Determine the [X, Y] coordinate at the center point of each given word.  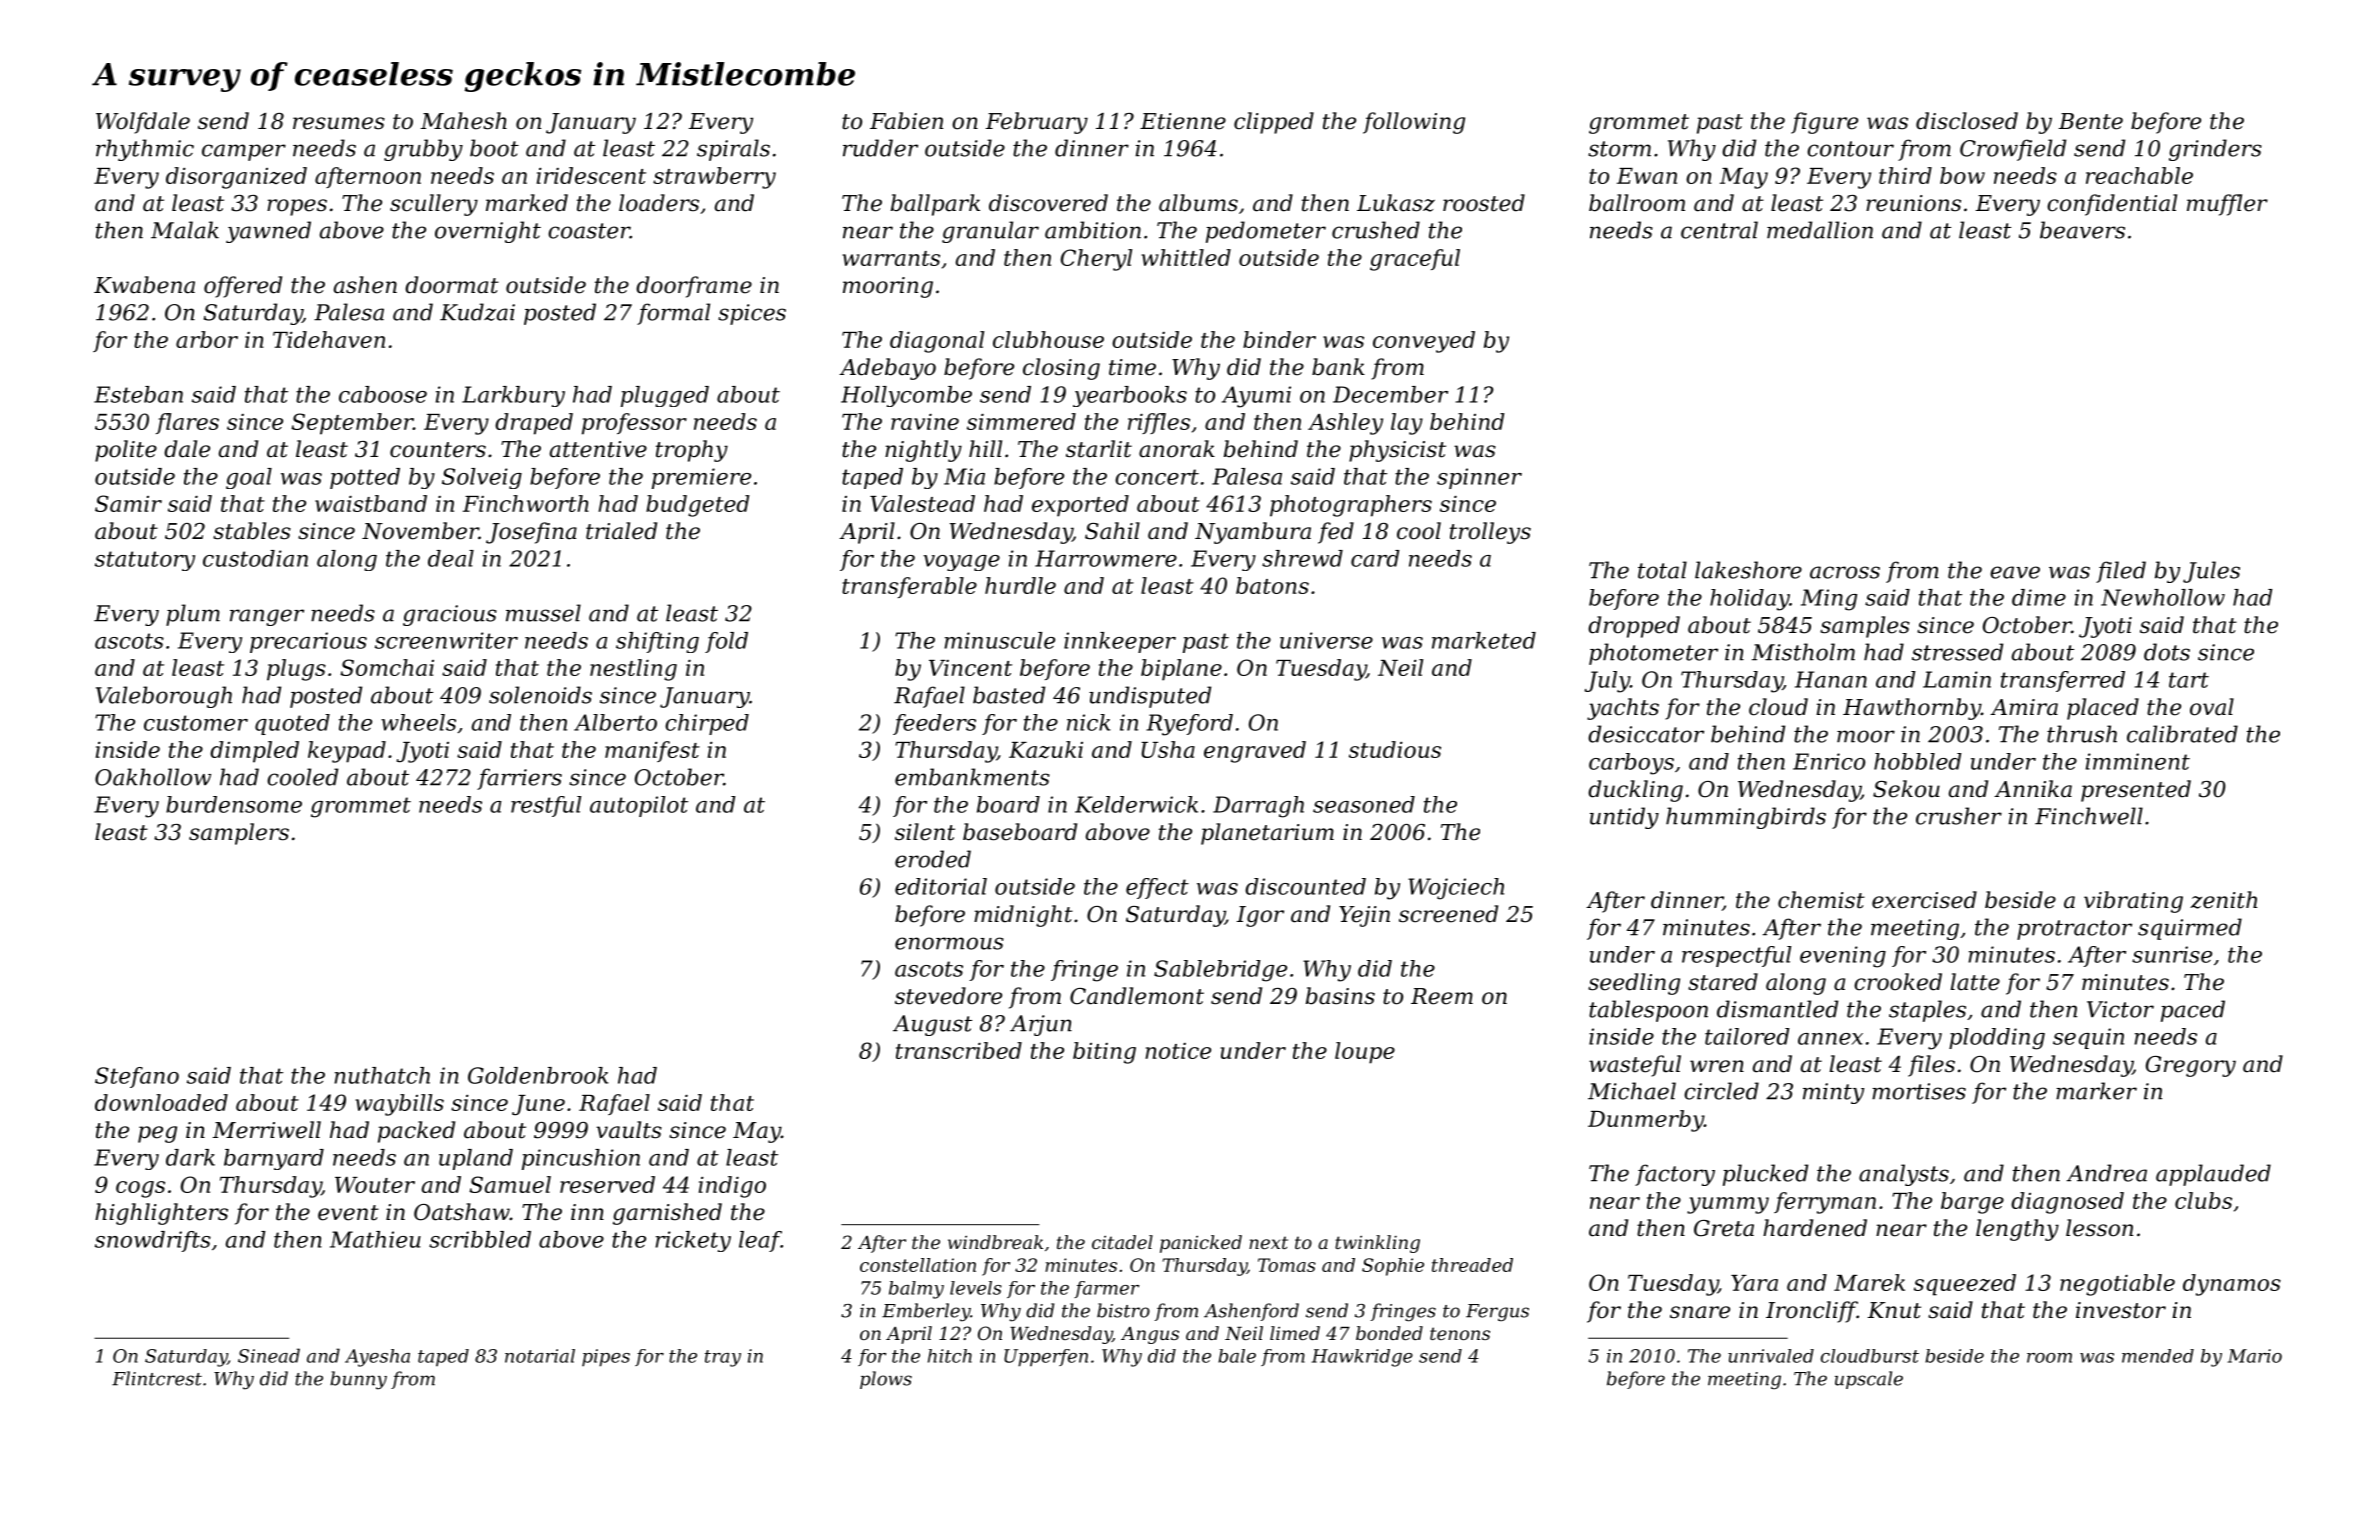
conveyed [1424, 342]
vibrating [2133, 902]
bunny [358, 1380]
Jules [2211, 572]
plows [886, 1380]
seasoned [1364, 804]
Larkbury [513, 396]
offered [243, 287]
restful [546, 806]
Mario [2255, 1356]
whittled [1186, 257]
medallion [1820, 230]
